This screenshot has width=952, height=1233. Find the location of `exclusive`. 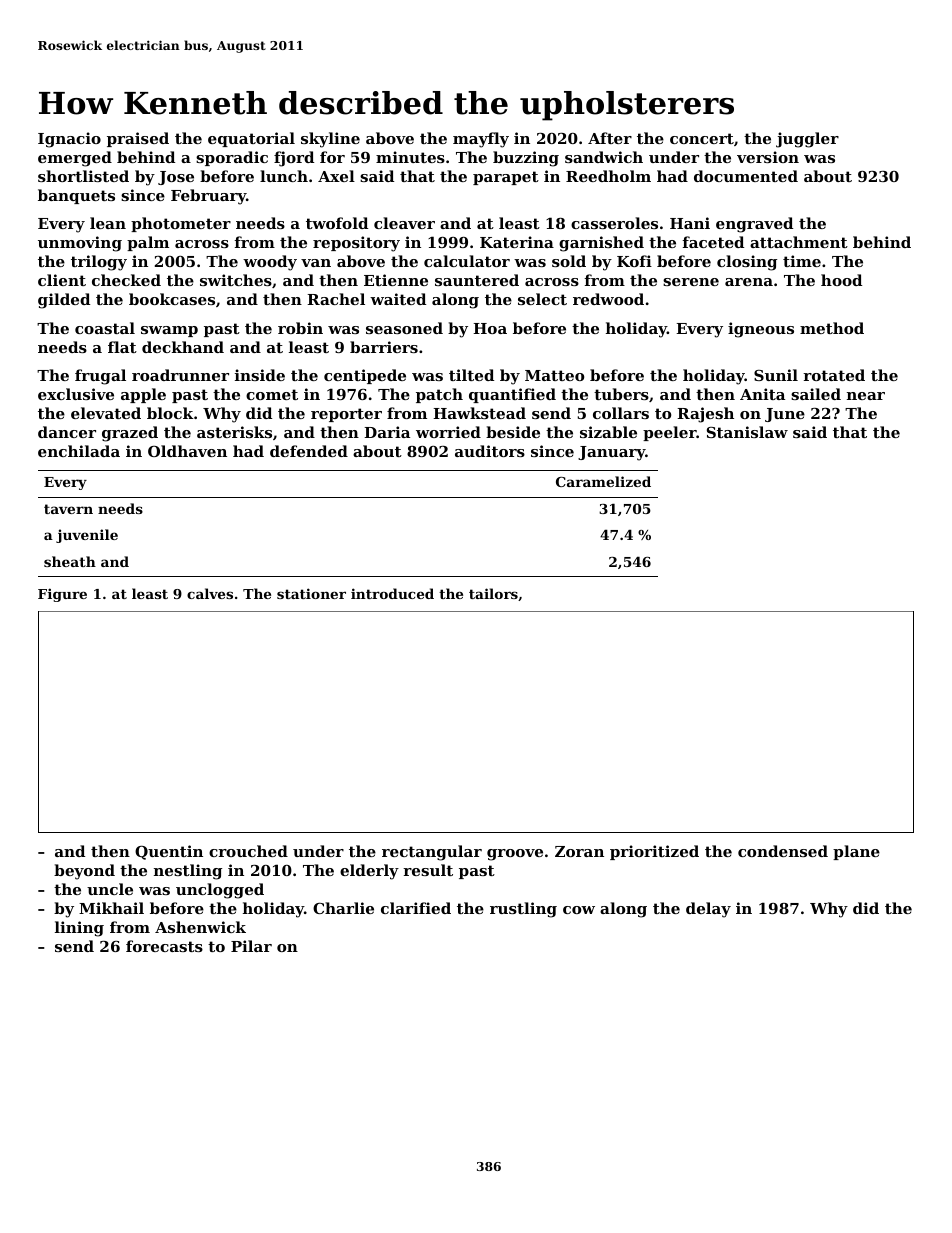

exclusive is located at coordinates (76, 394).
